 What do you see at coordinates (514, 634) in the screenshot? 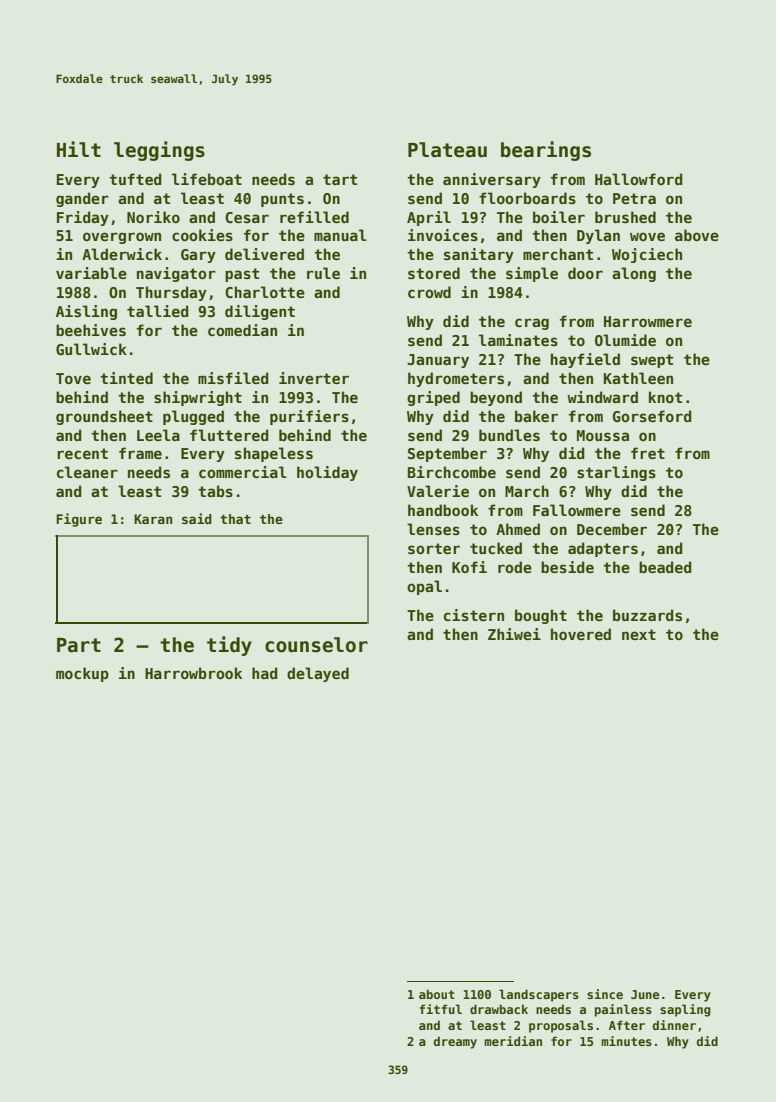
I see `Zhiwei` at bounding box center [514, 634].
